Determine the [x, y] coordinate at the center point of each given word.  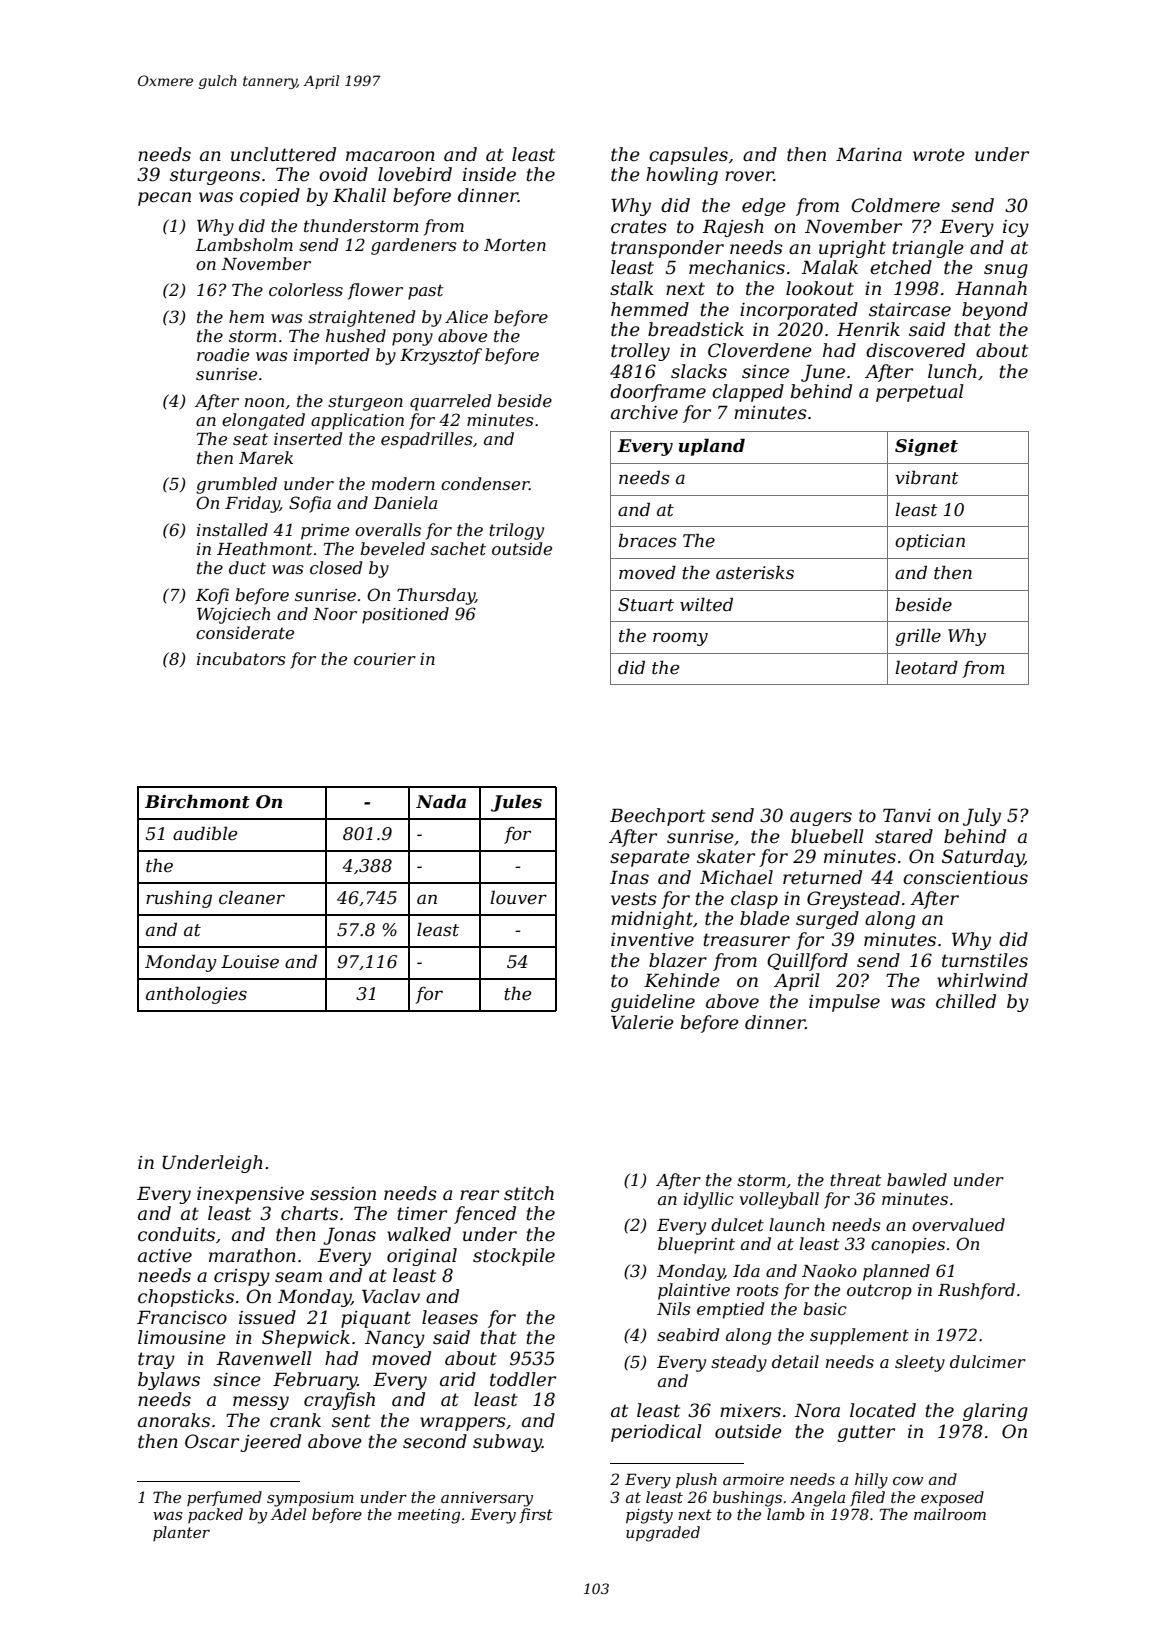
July [982, 817]
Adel [288, 1514]
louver [518, 897]
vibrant [927, 477]
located [883, 1410]
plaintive [694, 1291]
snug [1006, 271]
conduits [176, 1234]
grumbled [236, 485]
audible [205, 833]
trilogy [516, 531]
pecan [164, 199]
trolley [640, 352]
